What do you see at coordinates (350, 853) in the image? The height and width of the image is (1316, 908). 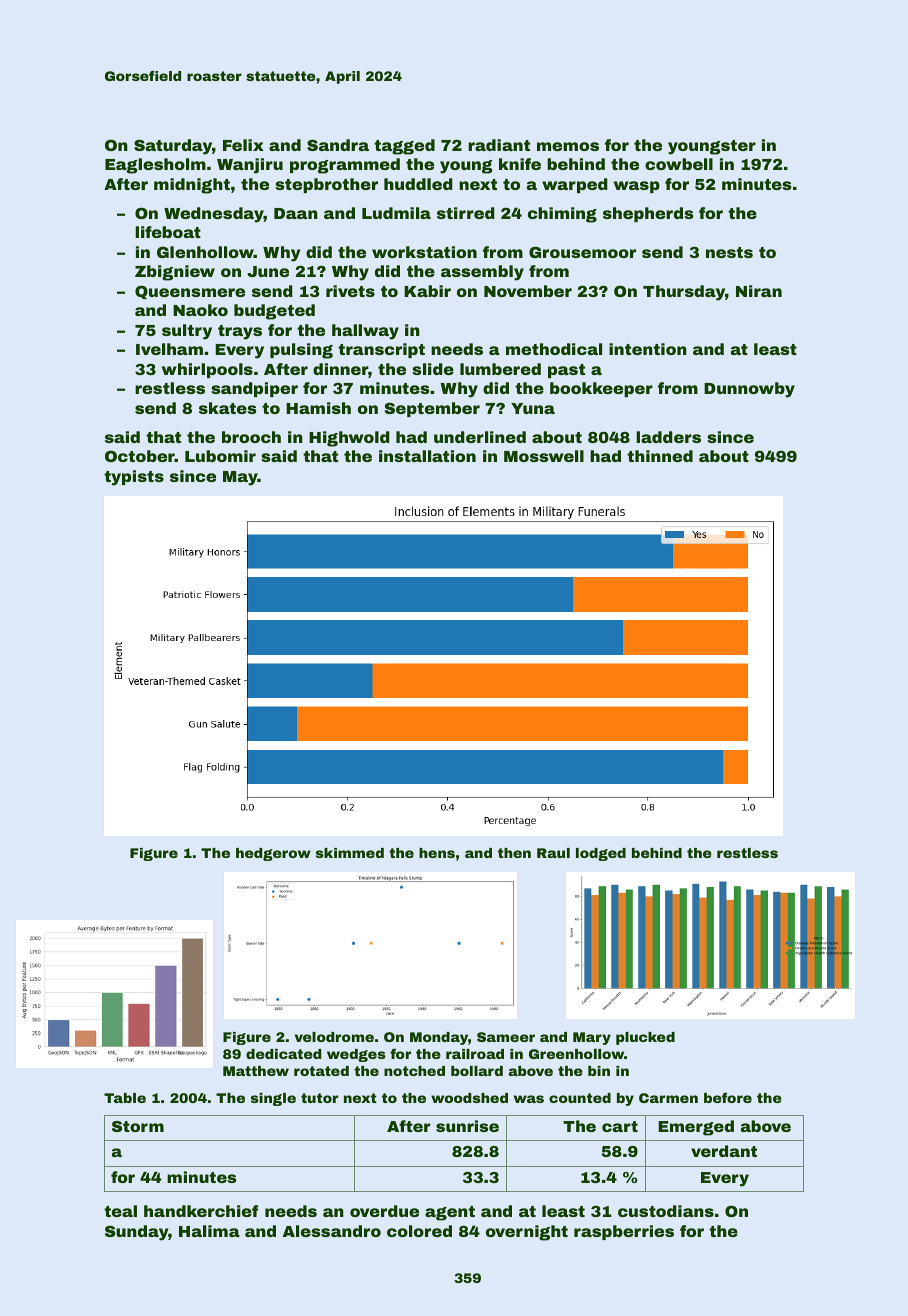 I see `skimmed` at bounding box center [350, 853].
